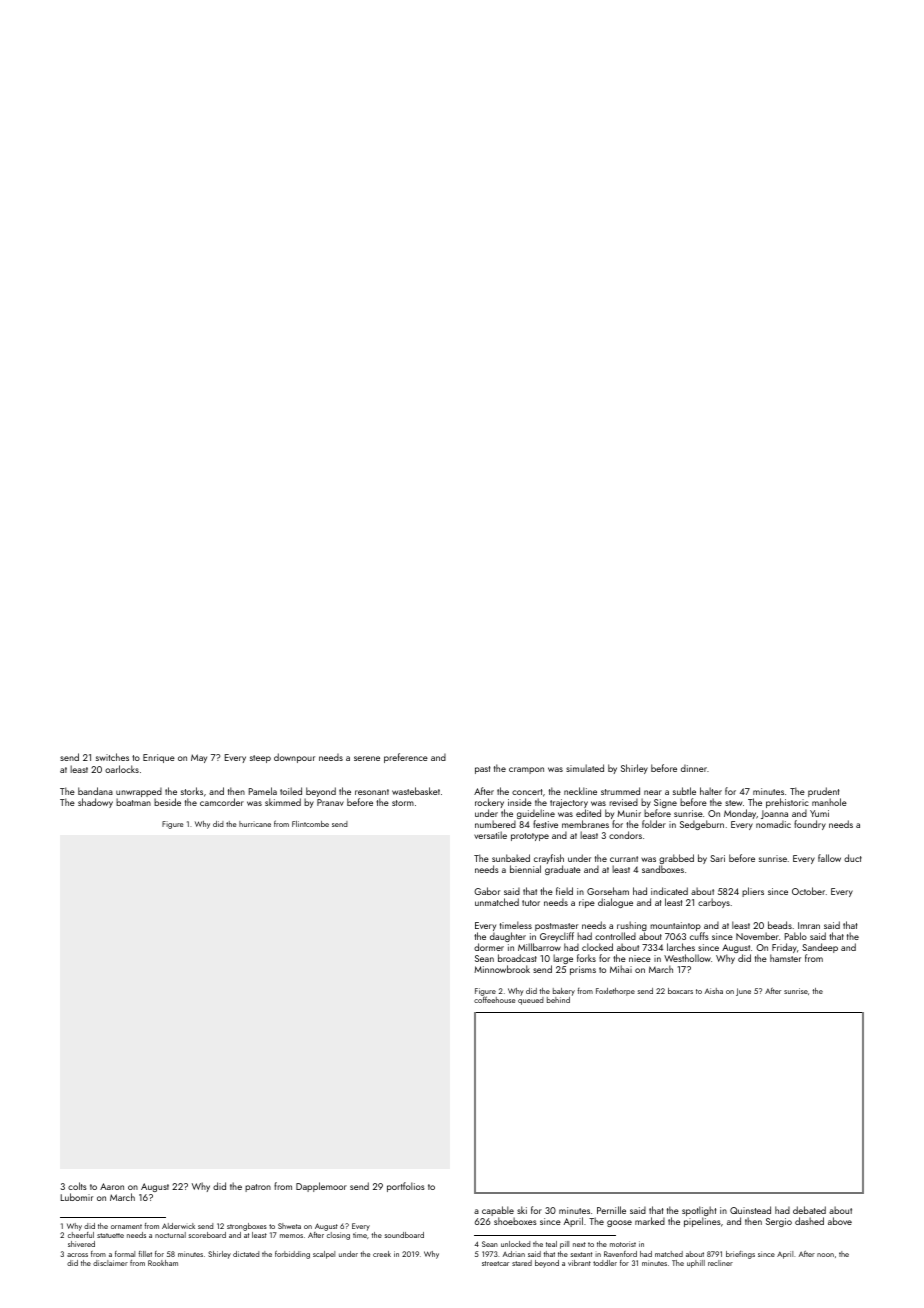 The image size is (924, 1308). I want to click on Gabor, so click(487, 891).
